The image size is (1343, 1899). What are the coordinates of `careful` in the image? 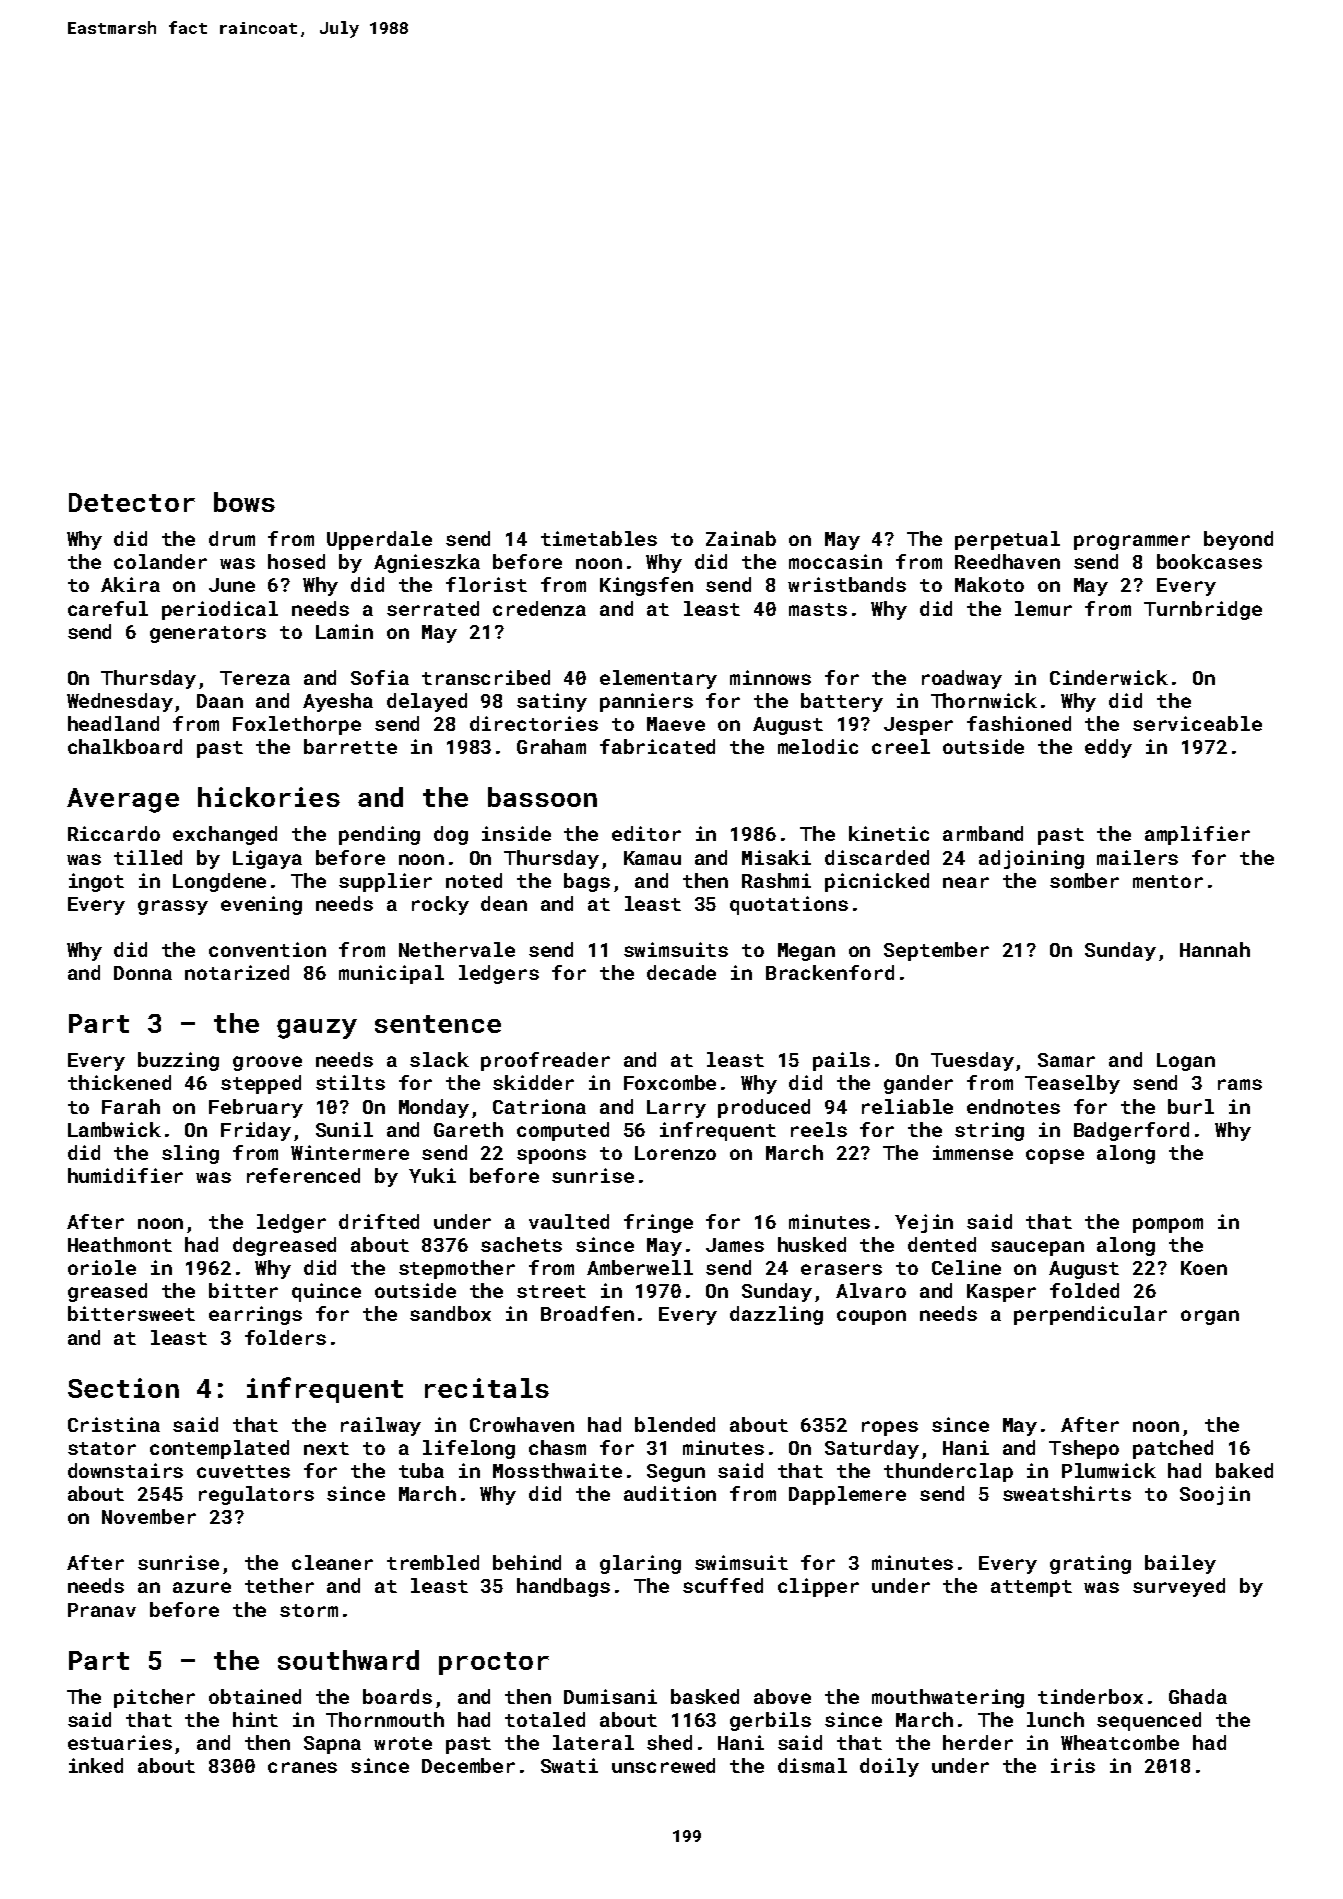 It's located at (108, 608).
